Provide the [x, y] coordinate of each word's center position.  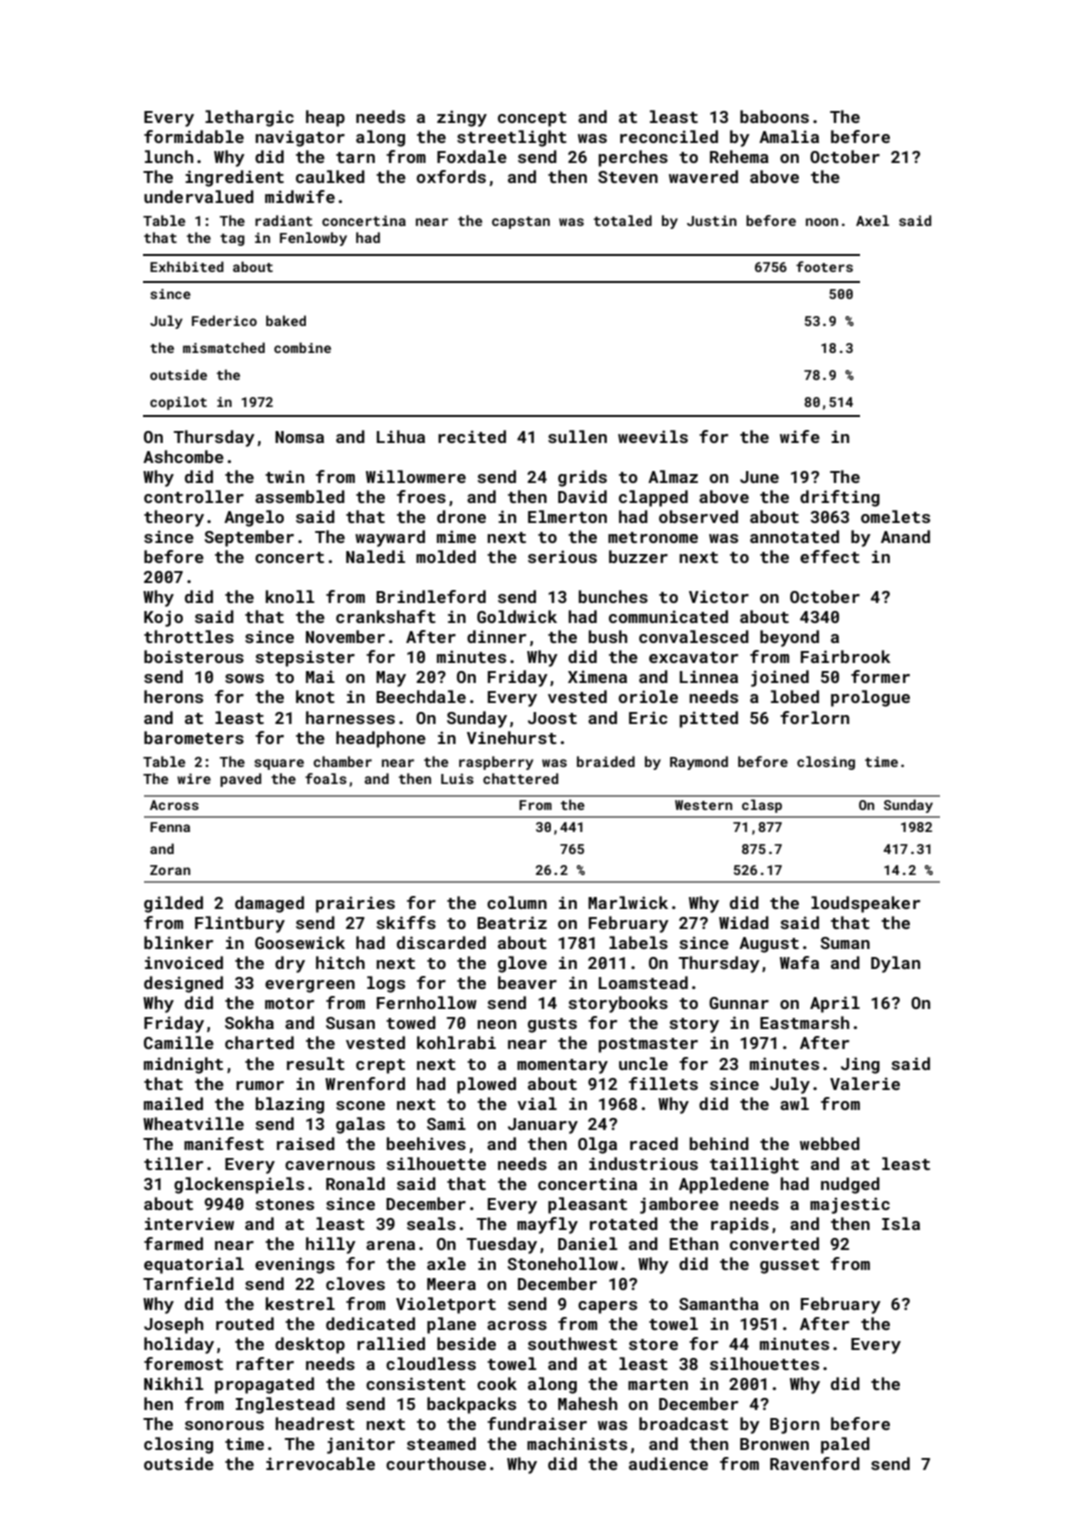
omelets [895, 516]
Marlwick [628, 902]
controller [194, 496]
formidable [194, 136]
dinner [496, 636]
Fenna [170, 827]
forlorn [814, 717]
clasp [762, 806]
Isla [901, 1223]
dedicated [370, 1323]
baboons [774, 116]
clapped [653, 498]
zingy [462, 118]
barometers [194, 737]
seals [431, 1223]
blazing [290, 1105]
